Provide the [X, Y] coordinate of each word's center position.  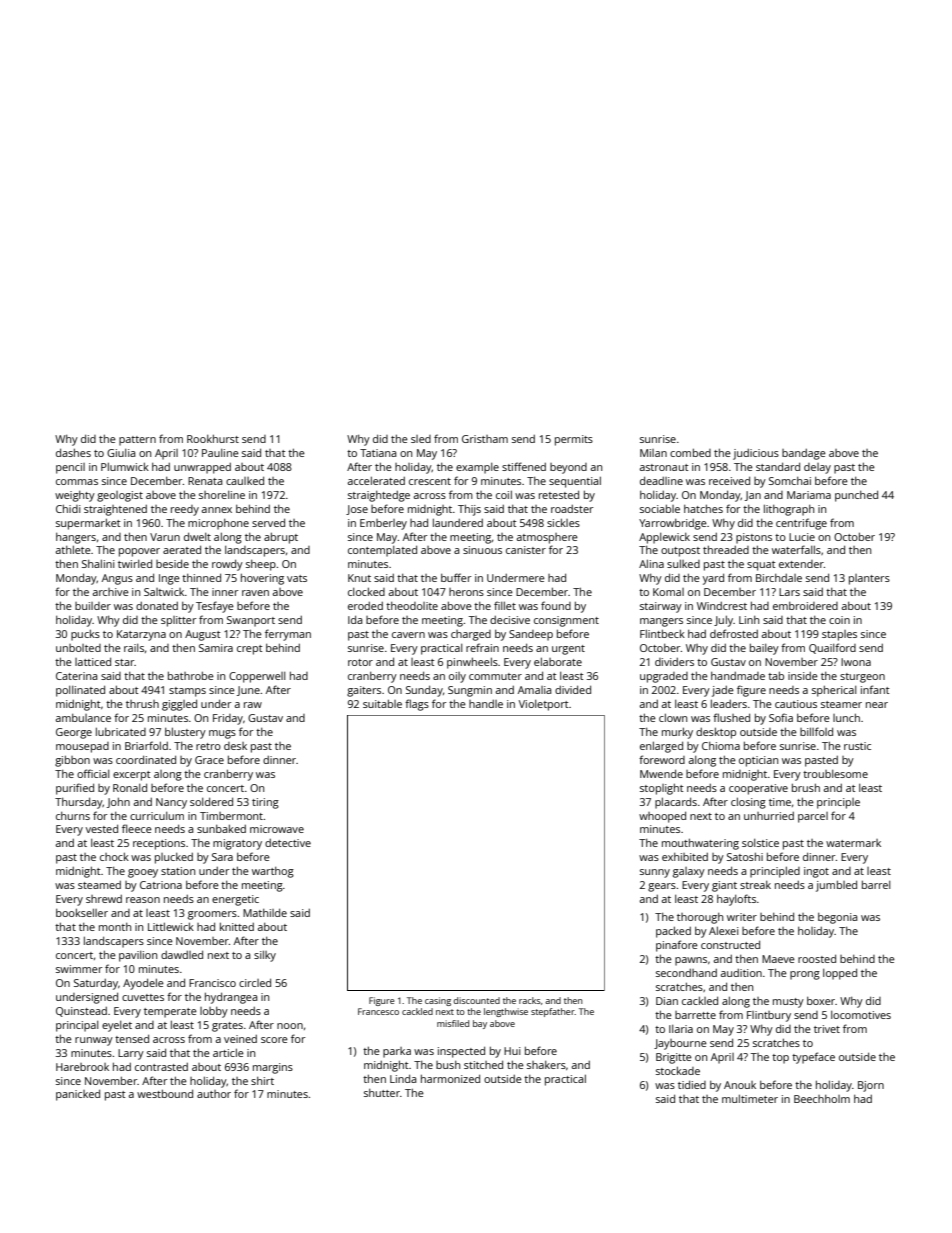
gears [662, 887]
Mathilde [265, 912]
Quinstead [81, 1012]
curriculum [157, 816]
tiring [265, 803]
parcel [813, 817]
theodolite [412, 606]
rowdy [227, 565]
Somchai [790, 481]
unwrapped [202, 468]
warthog [273, 872]
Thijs [469, 510]
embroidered [805, 606]
